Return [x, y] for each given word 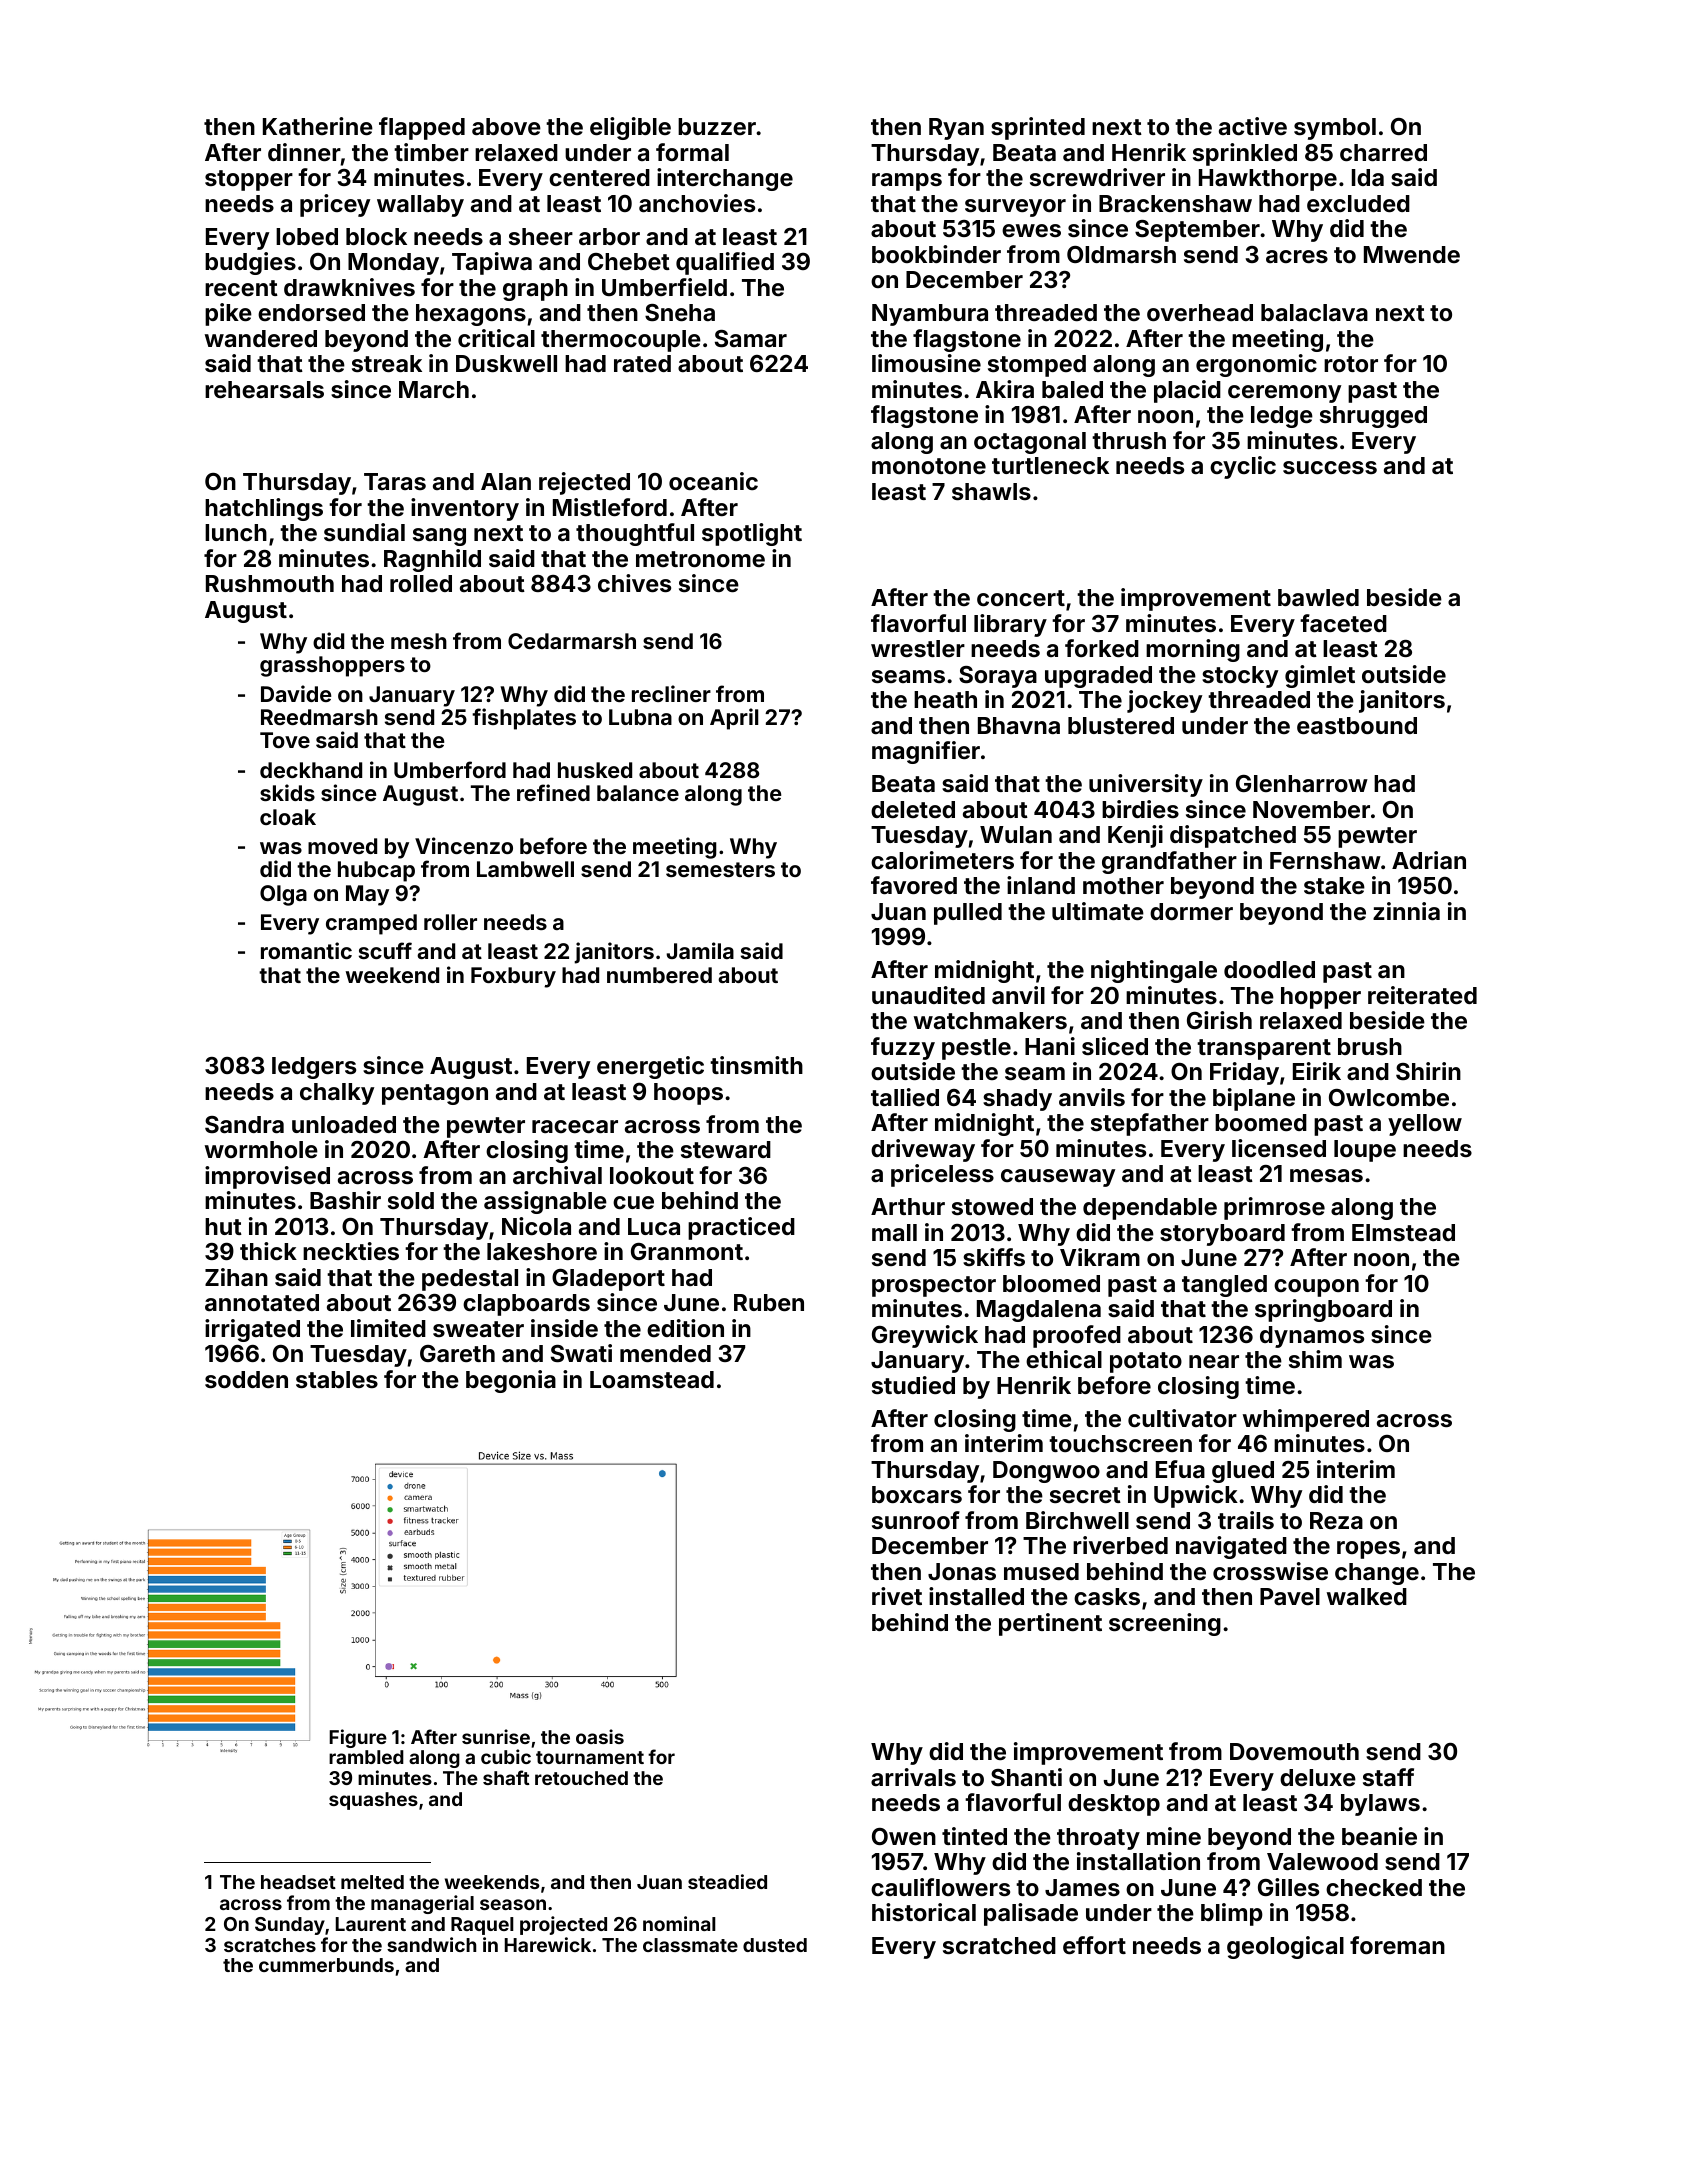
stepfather [1150, 1124]
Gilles [1288, 1887]
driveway [923, 1150]
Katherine [318, 126]
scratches [270, 1945]
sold [411, 1200]
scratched [999, 1945]
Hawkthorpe [1268, 180]
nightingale [1154, 971]
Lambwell [525, 869]
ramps [907, 182]
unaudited [928, 995]
